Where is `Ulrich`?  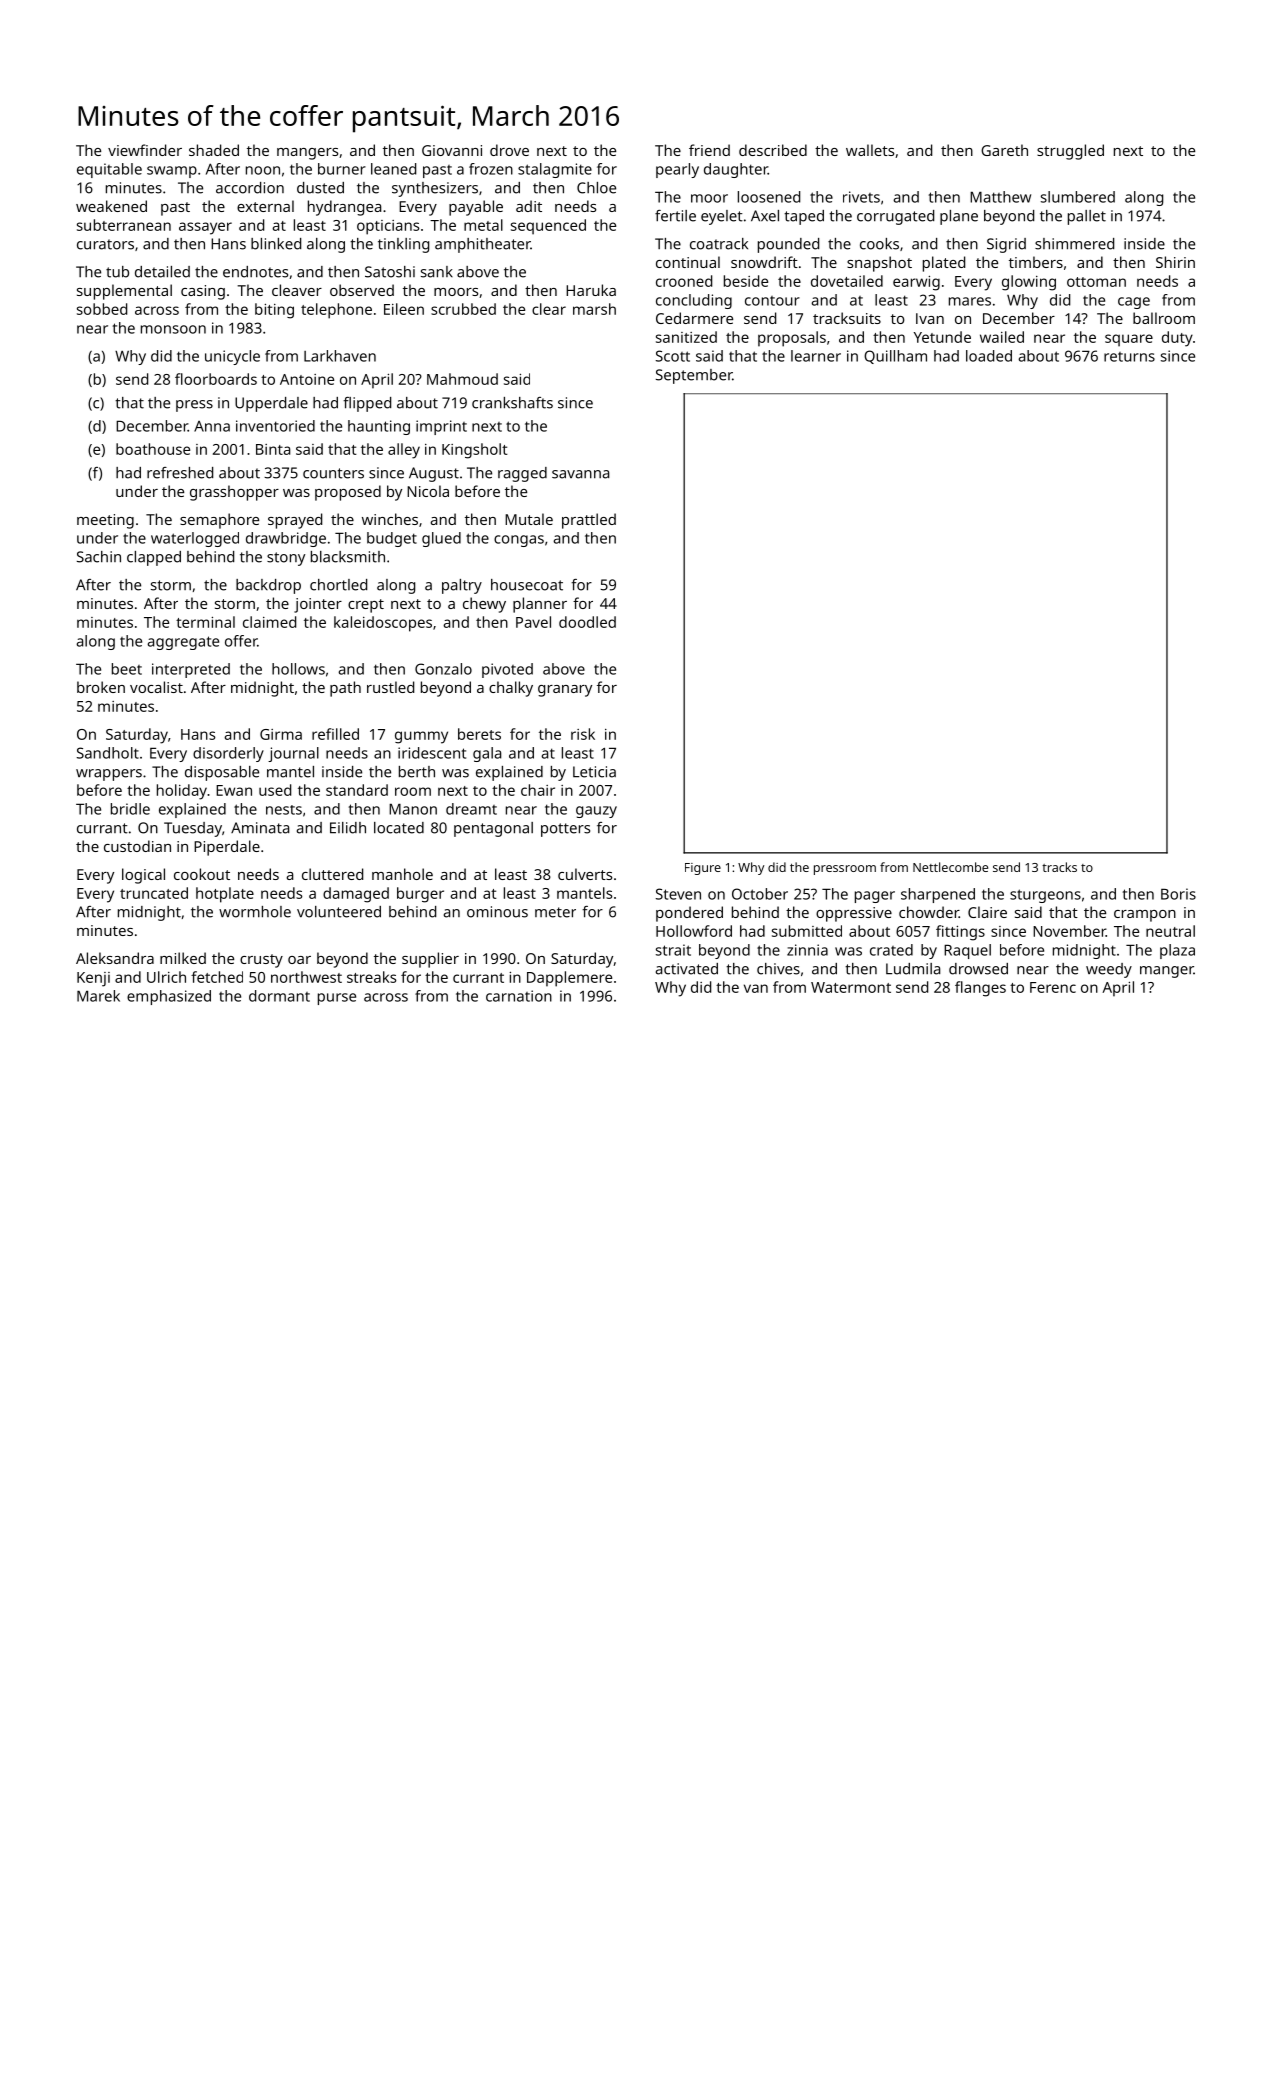 Ulrich is located at coordinates (166, 977).
